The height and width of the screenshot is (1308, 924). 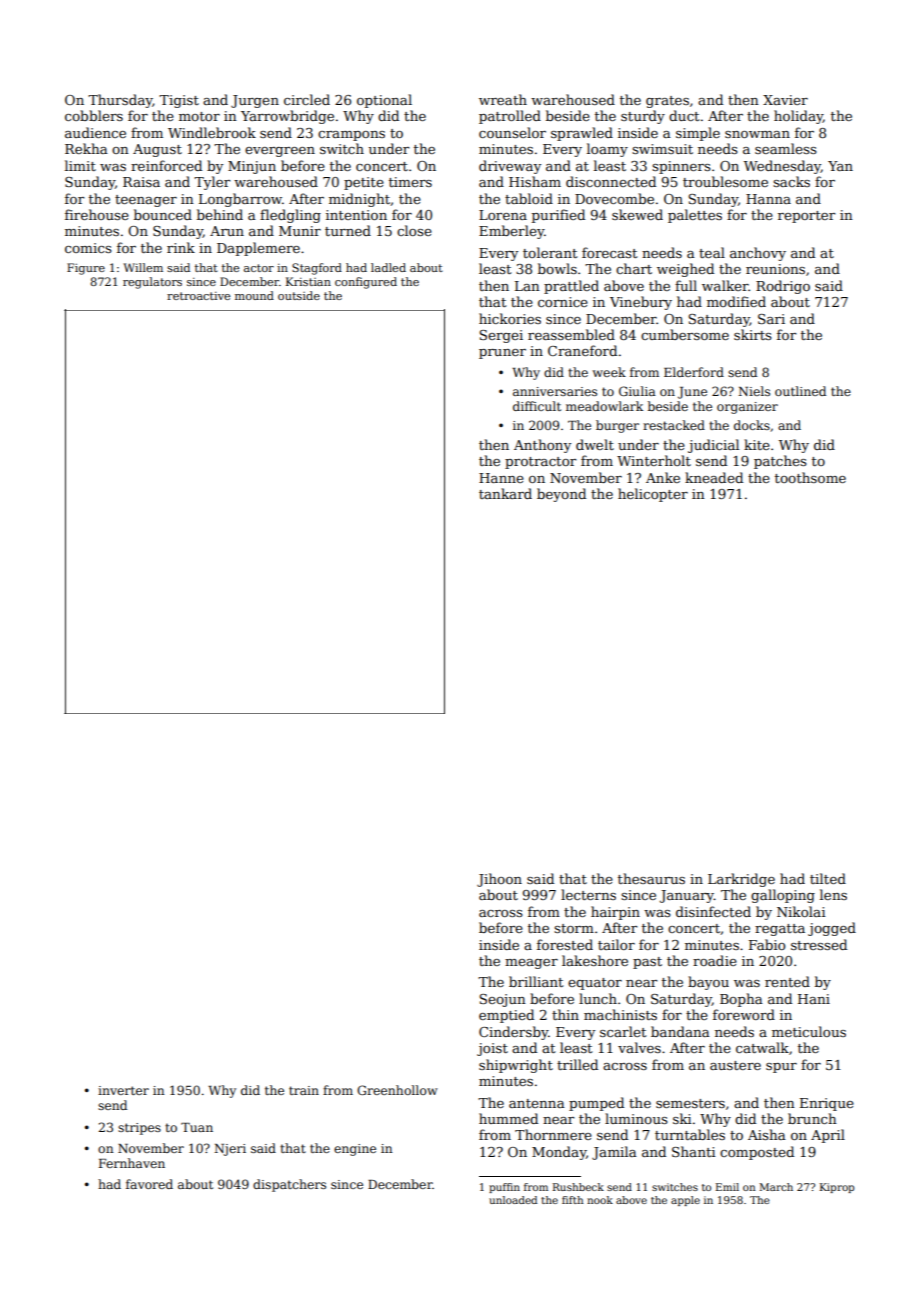 What do you see at coordinates (299, 295) in the screenshot?
I see `outside` at bounding box center [299, 295].
